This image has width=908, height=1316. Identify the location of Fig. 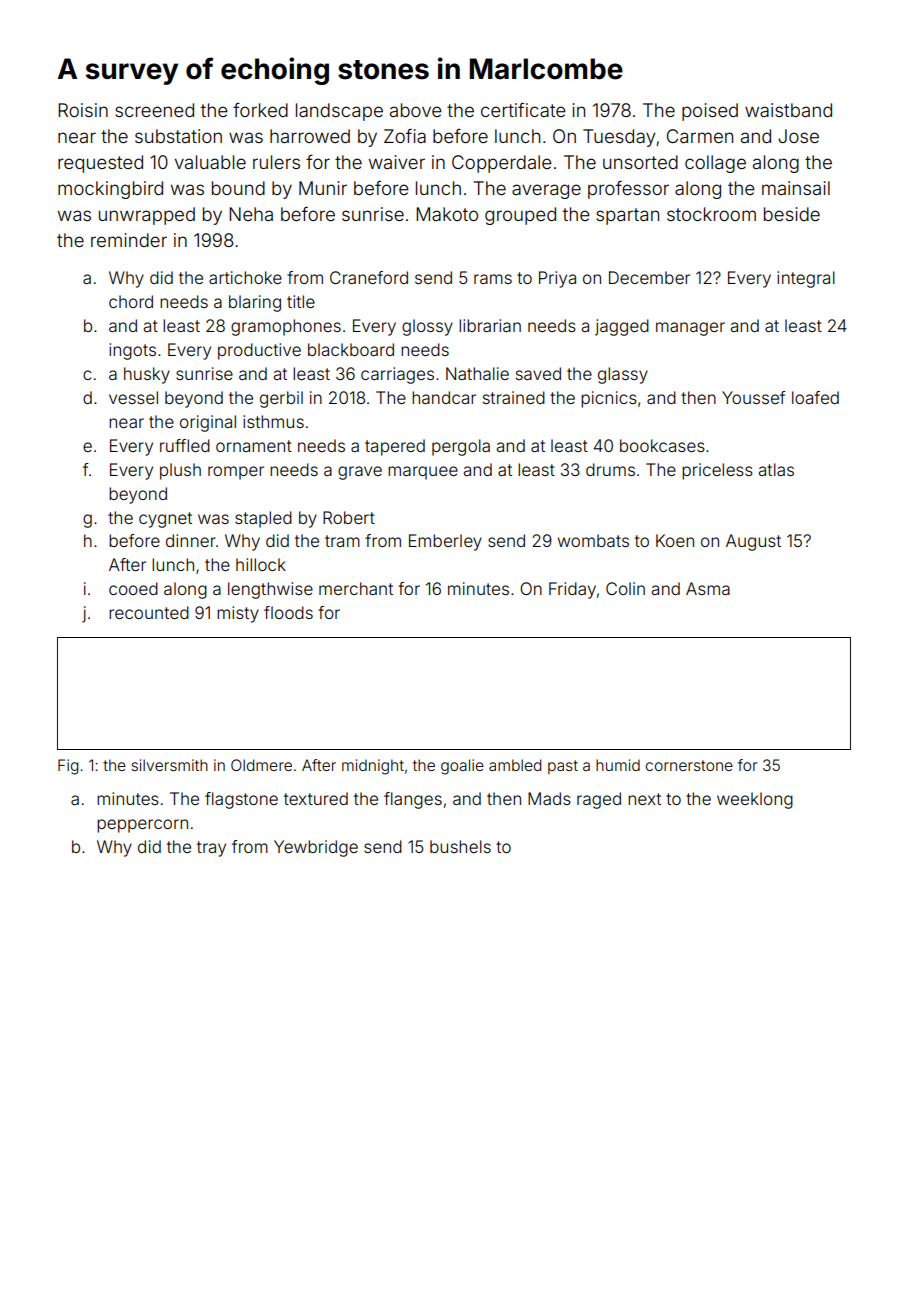
(68, 767).
